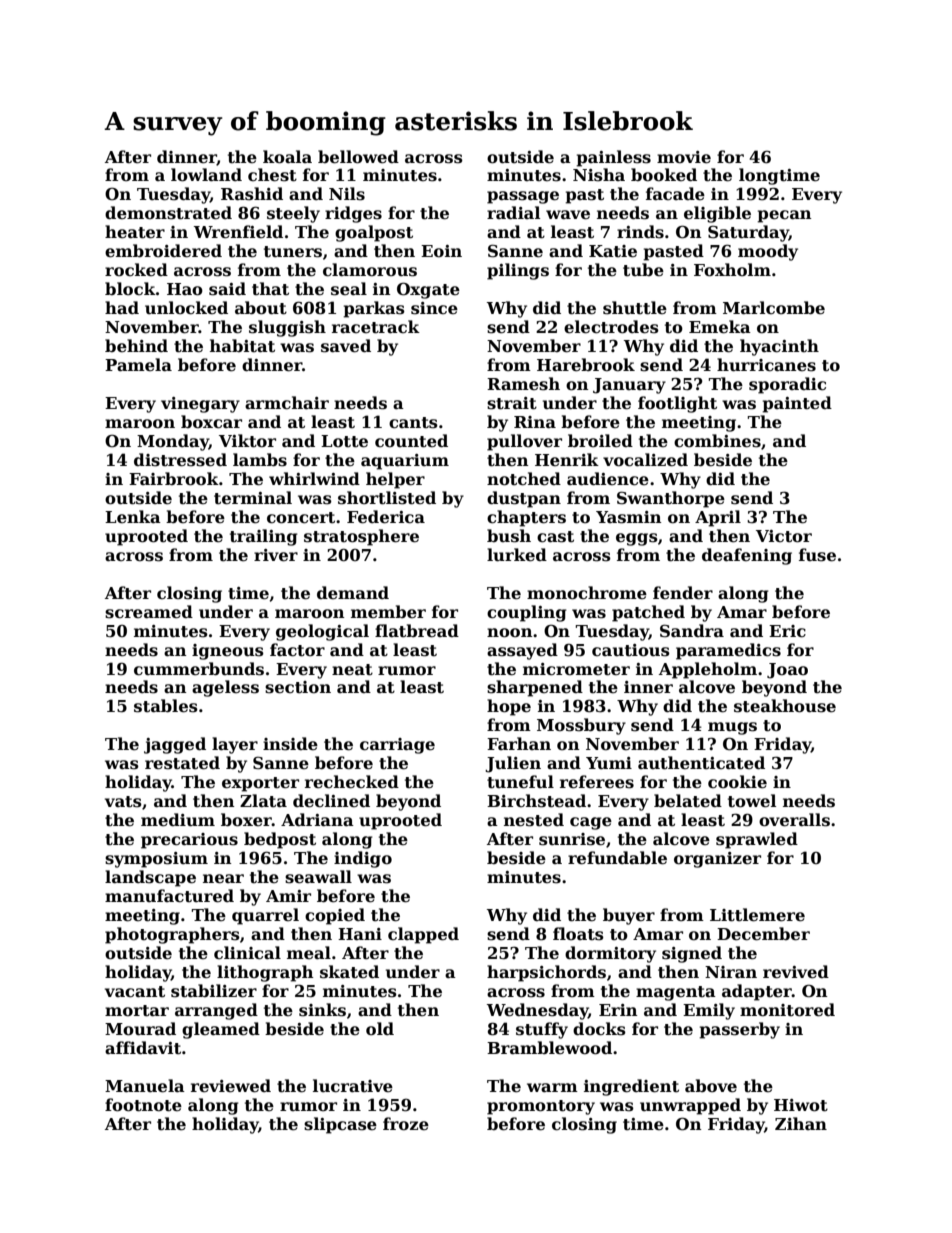  I want to click on movie, so click(684, 157).
